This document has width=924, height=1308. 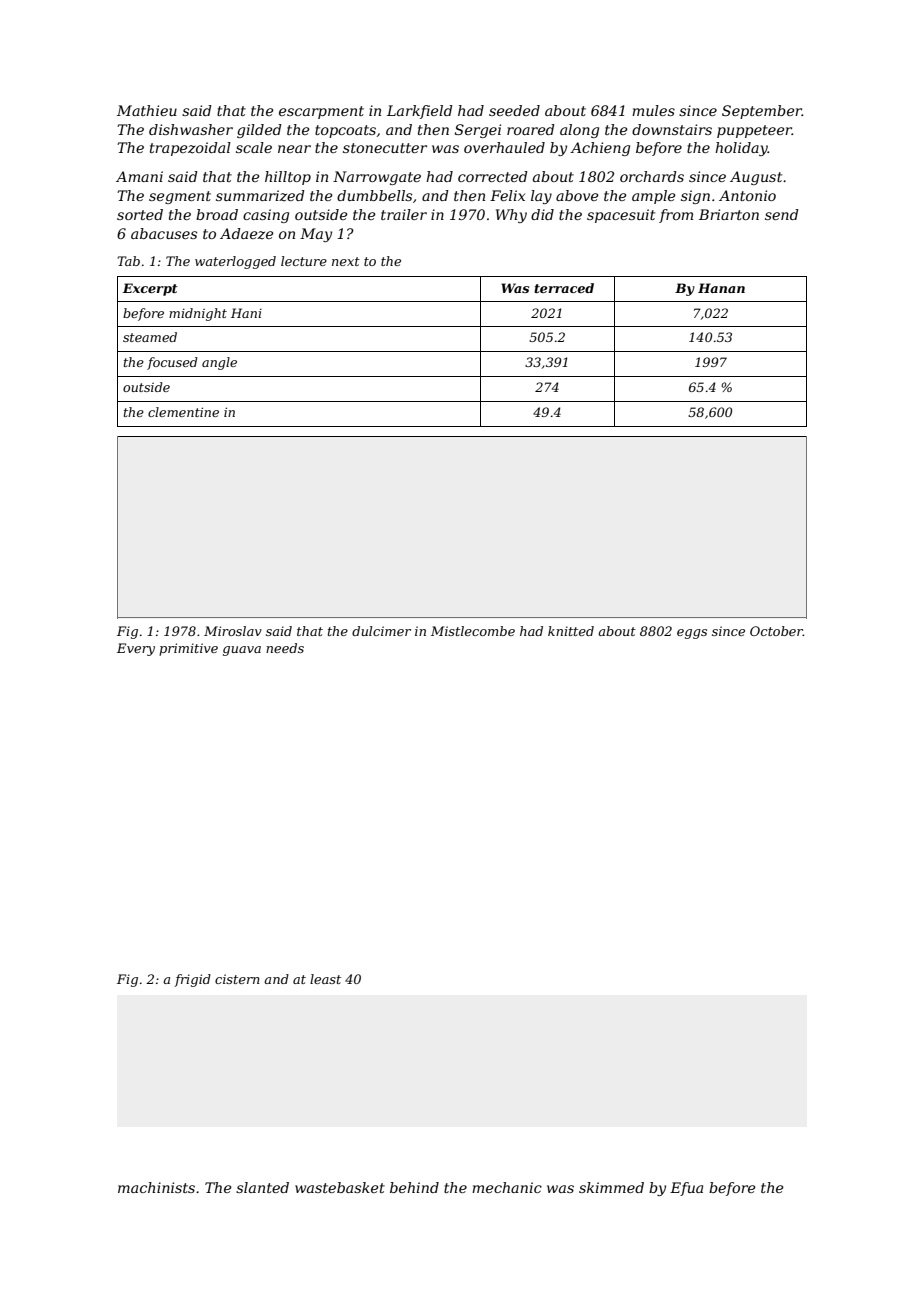 I want to click on broad, so click(x=217, y=214).
